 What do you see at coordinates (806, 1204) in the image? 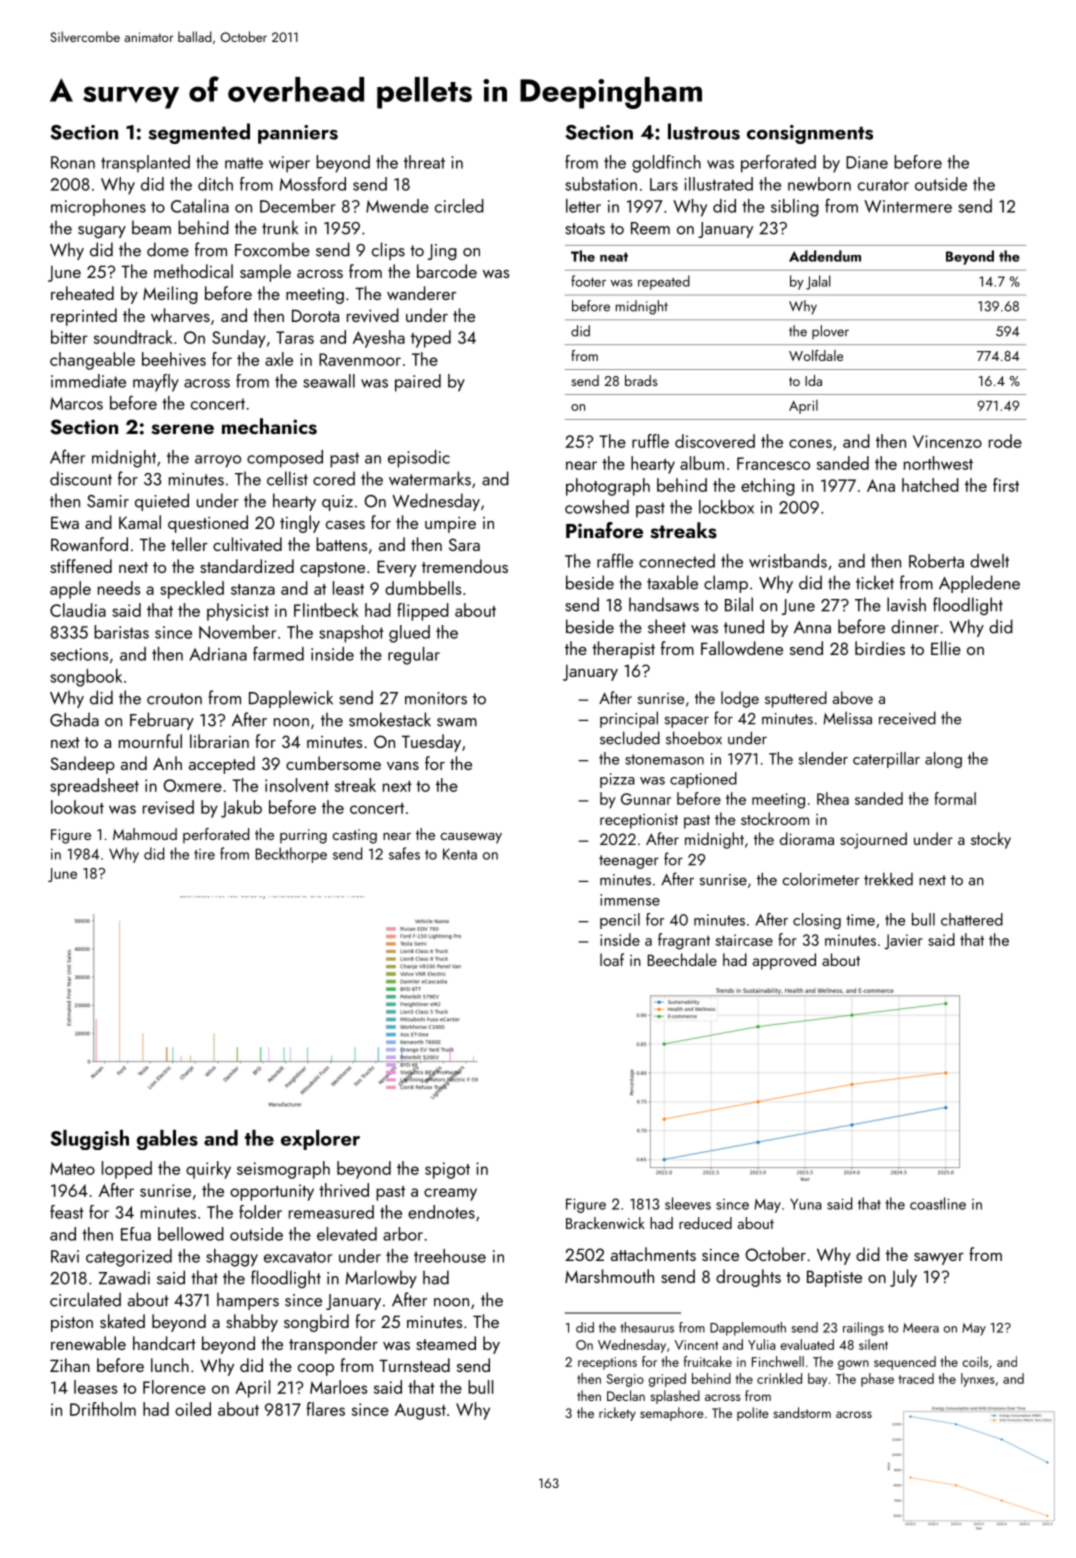
I see `Yuna` at bounding box center [806, 1204].
